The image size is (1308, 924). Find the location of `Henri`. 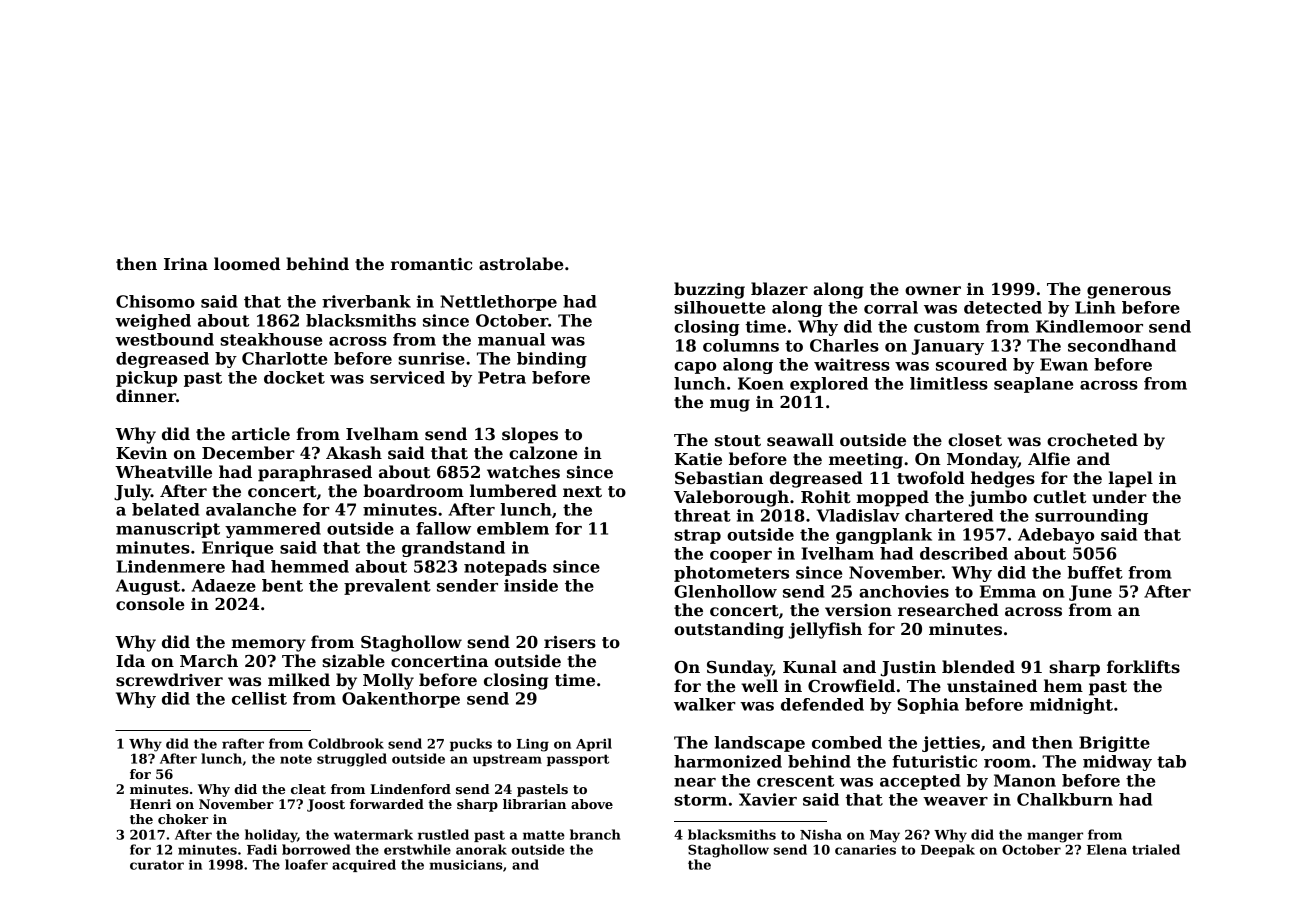

Henri is located at coordinates (150, 804).
